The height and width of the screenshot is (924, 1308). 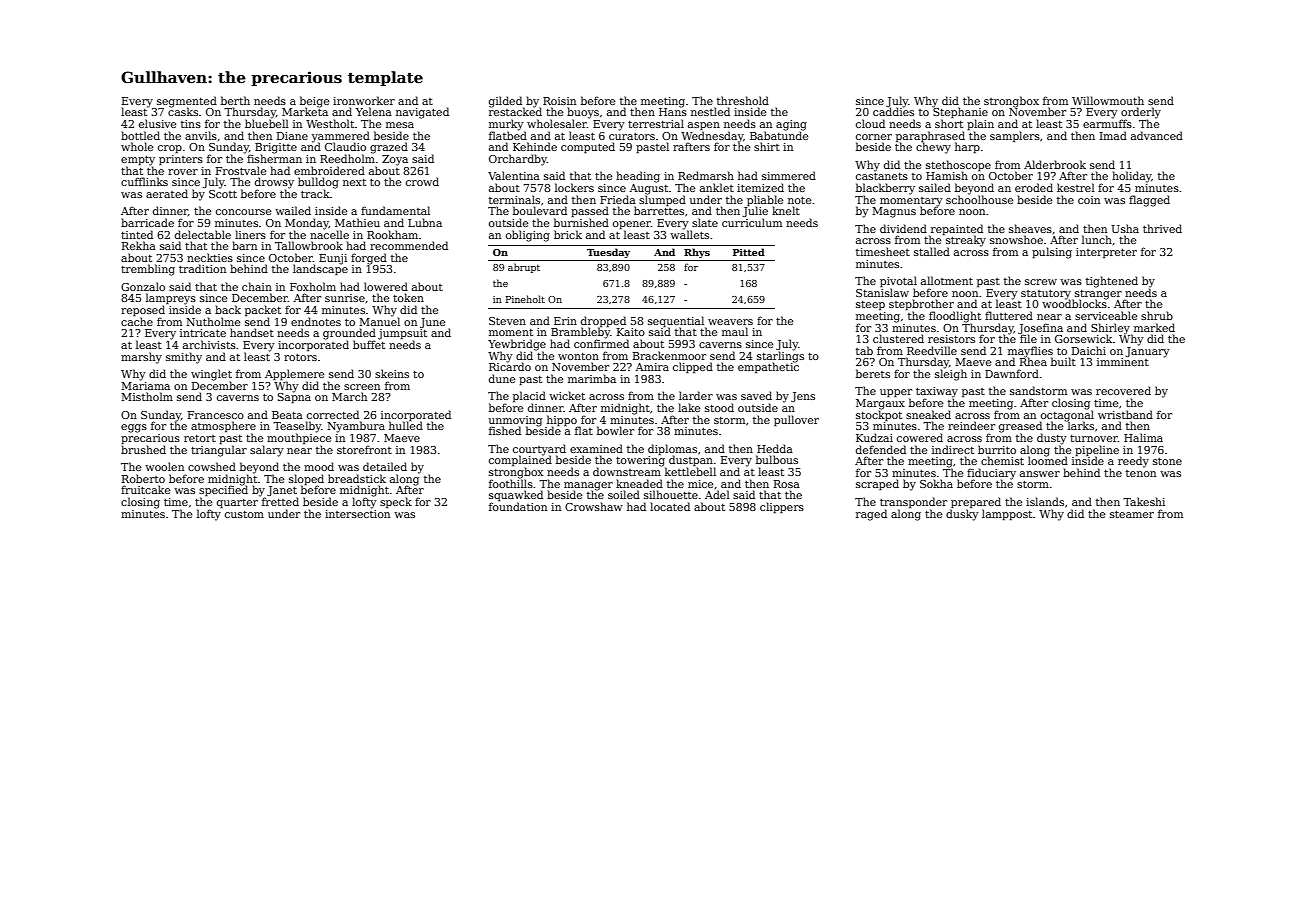 I want to click on fluttered, so click(x=1009, y=315).
